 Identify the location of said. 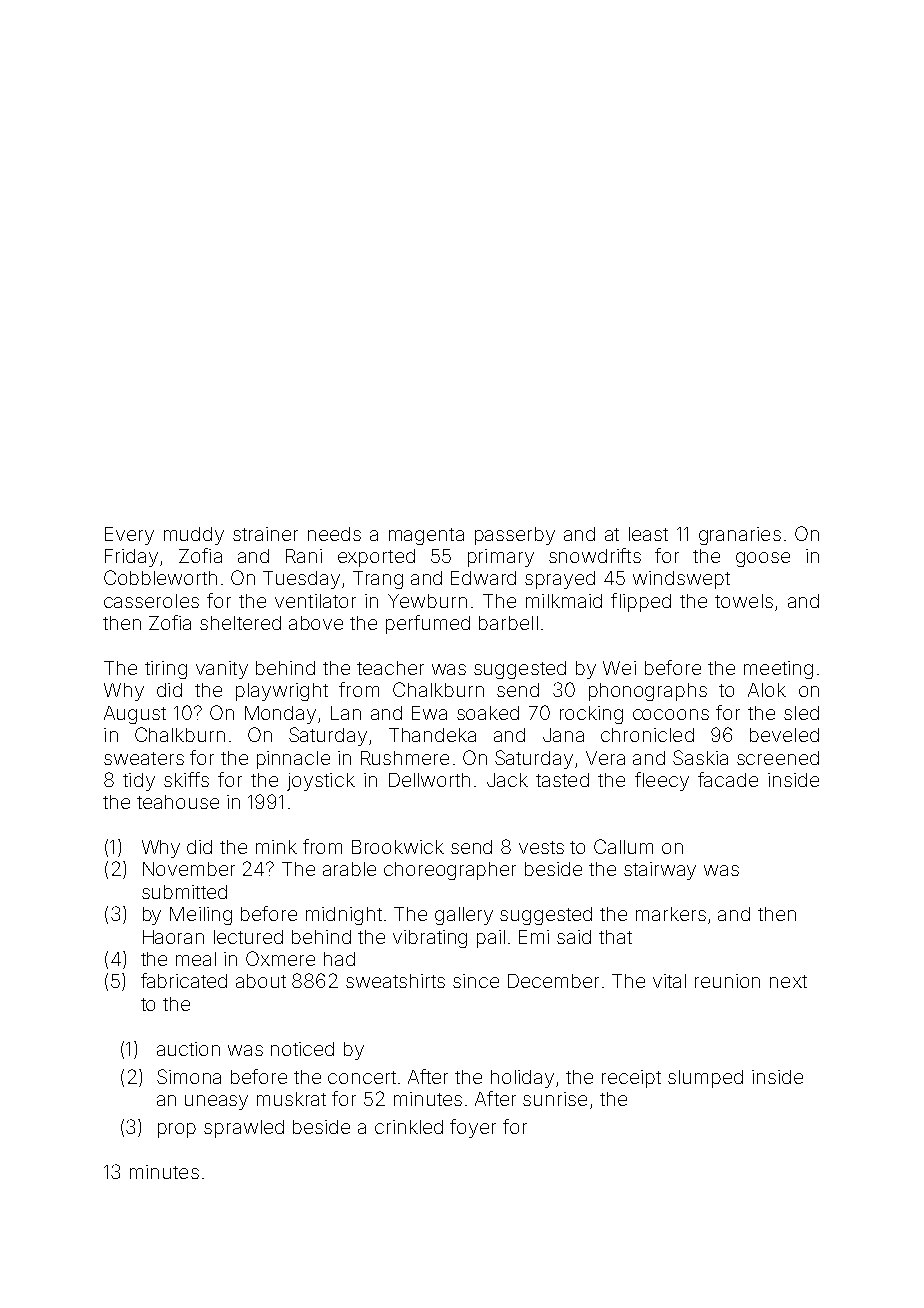
(574, 937).
